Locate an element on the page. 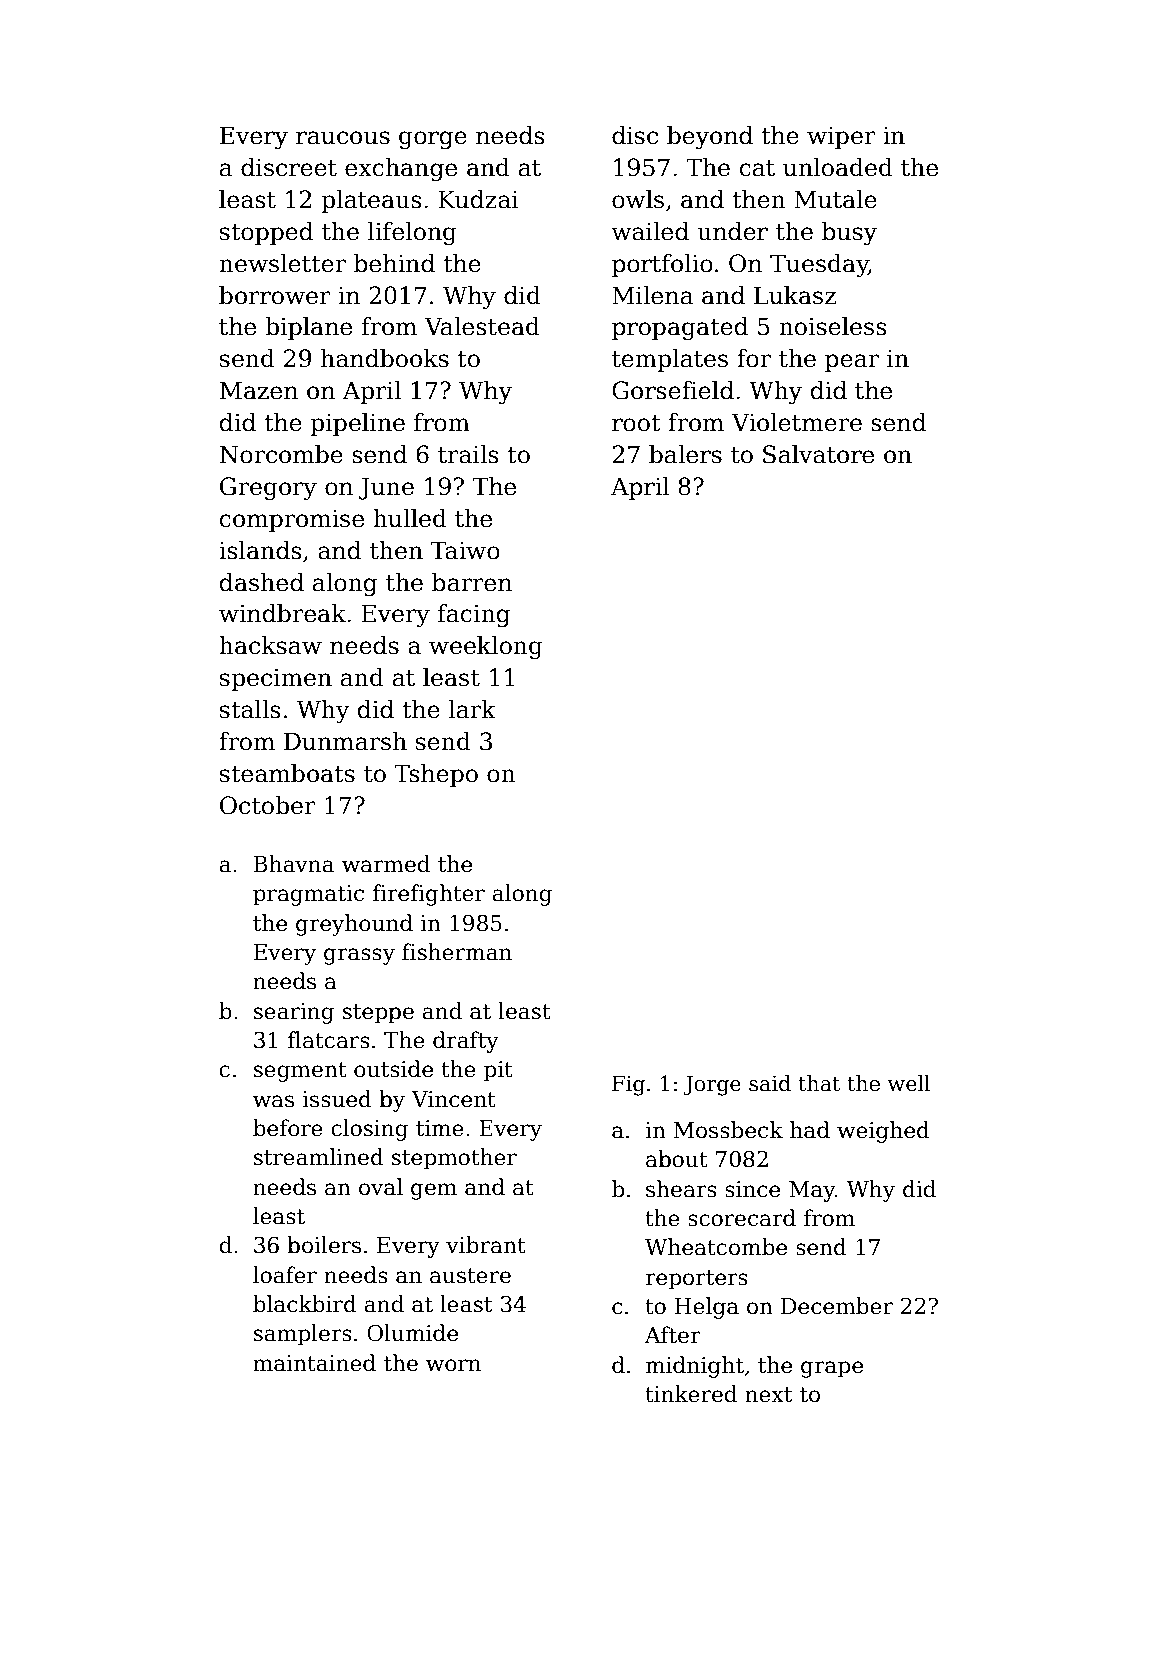 This page has height=1654, width=1165. beyond is located at coordinates (710, 137).
